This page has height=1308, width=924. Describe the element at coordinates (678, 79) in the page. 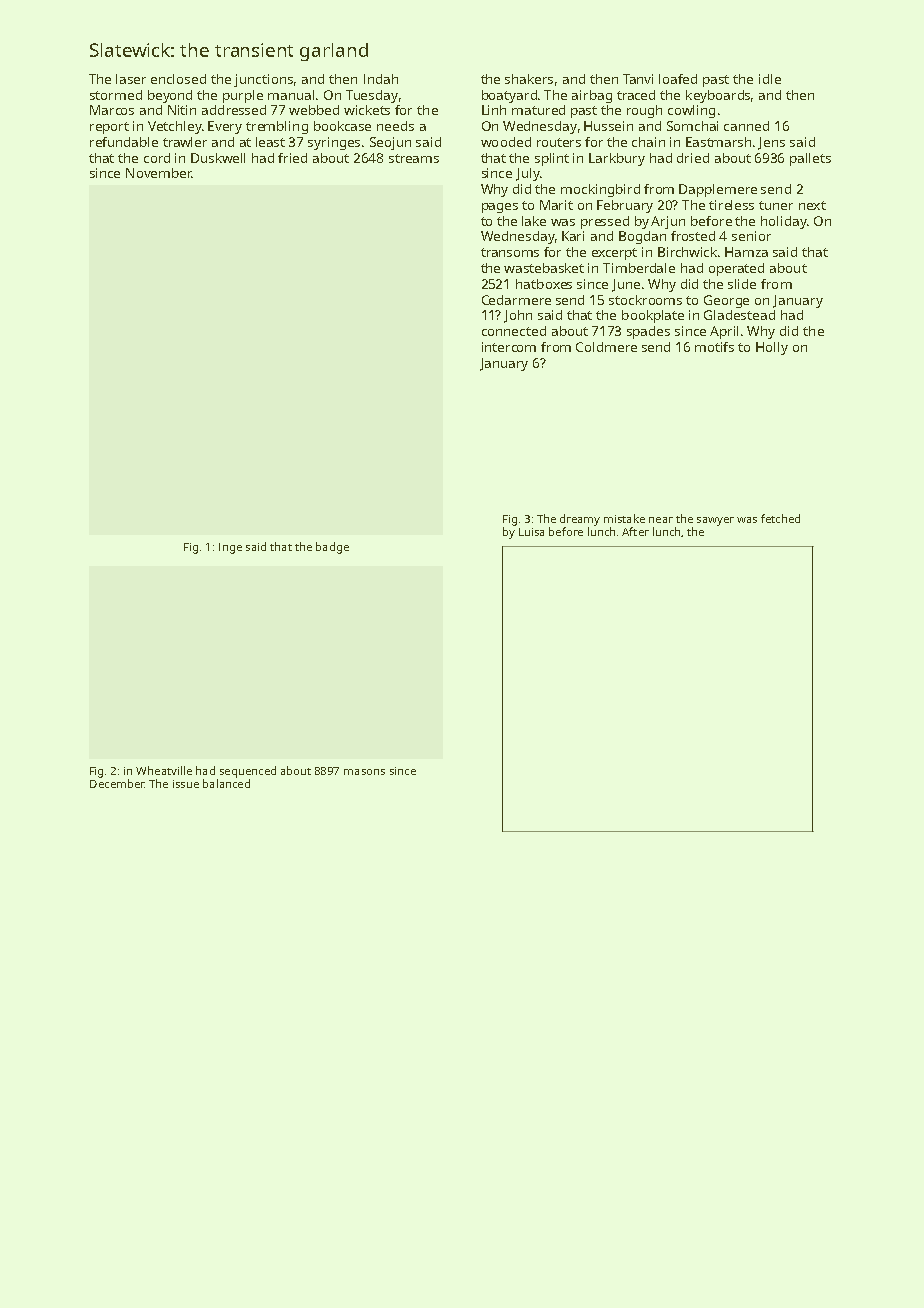

I see `loafed` at that location.
